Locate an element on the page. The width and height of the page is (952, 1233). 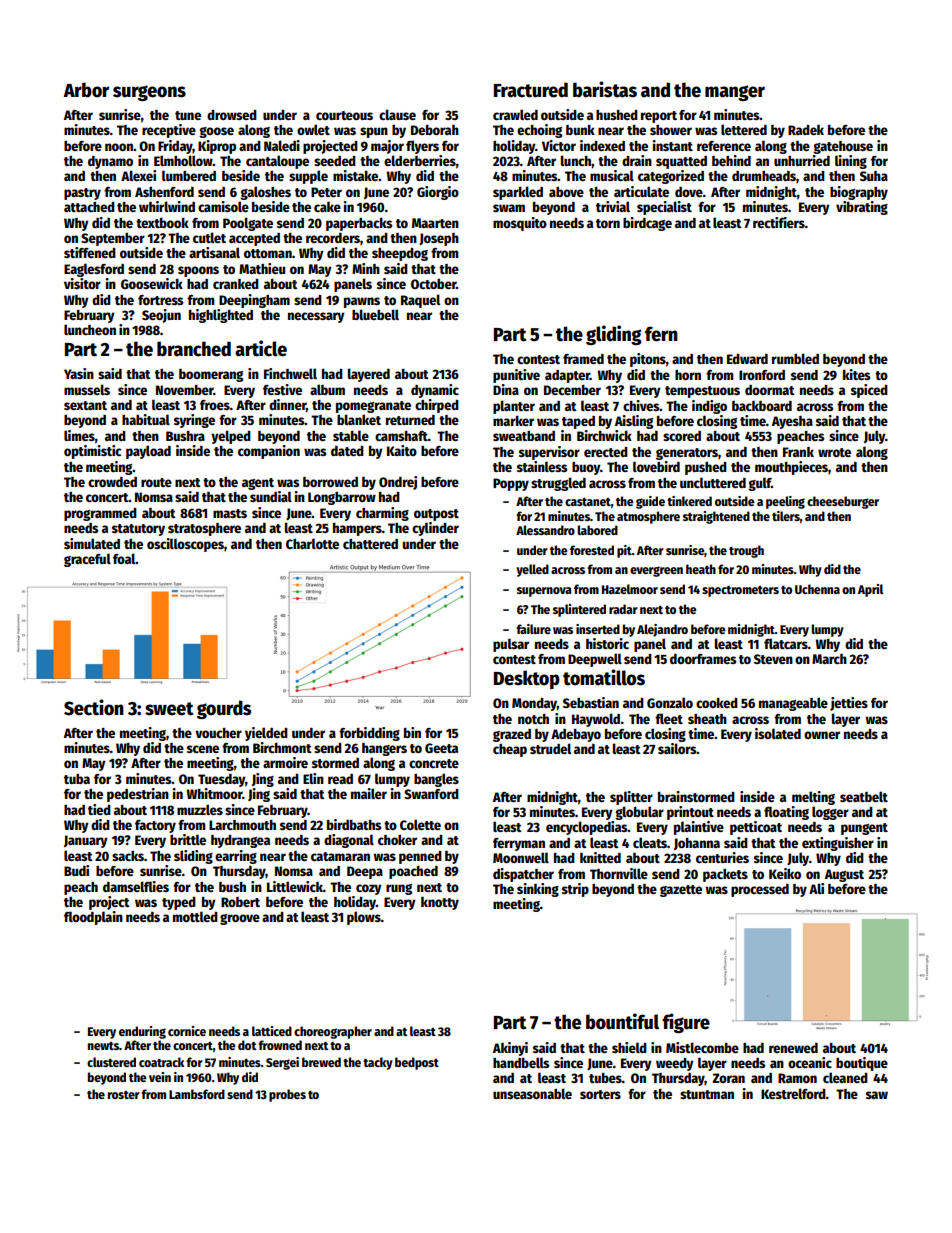
Gonzalo is located at coordinates (670, 702).
